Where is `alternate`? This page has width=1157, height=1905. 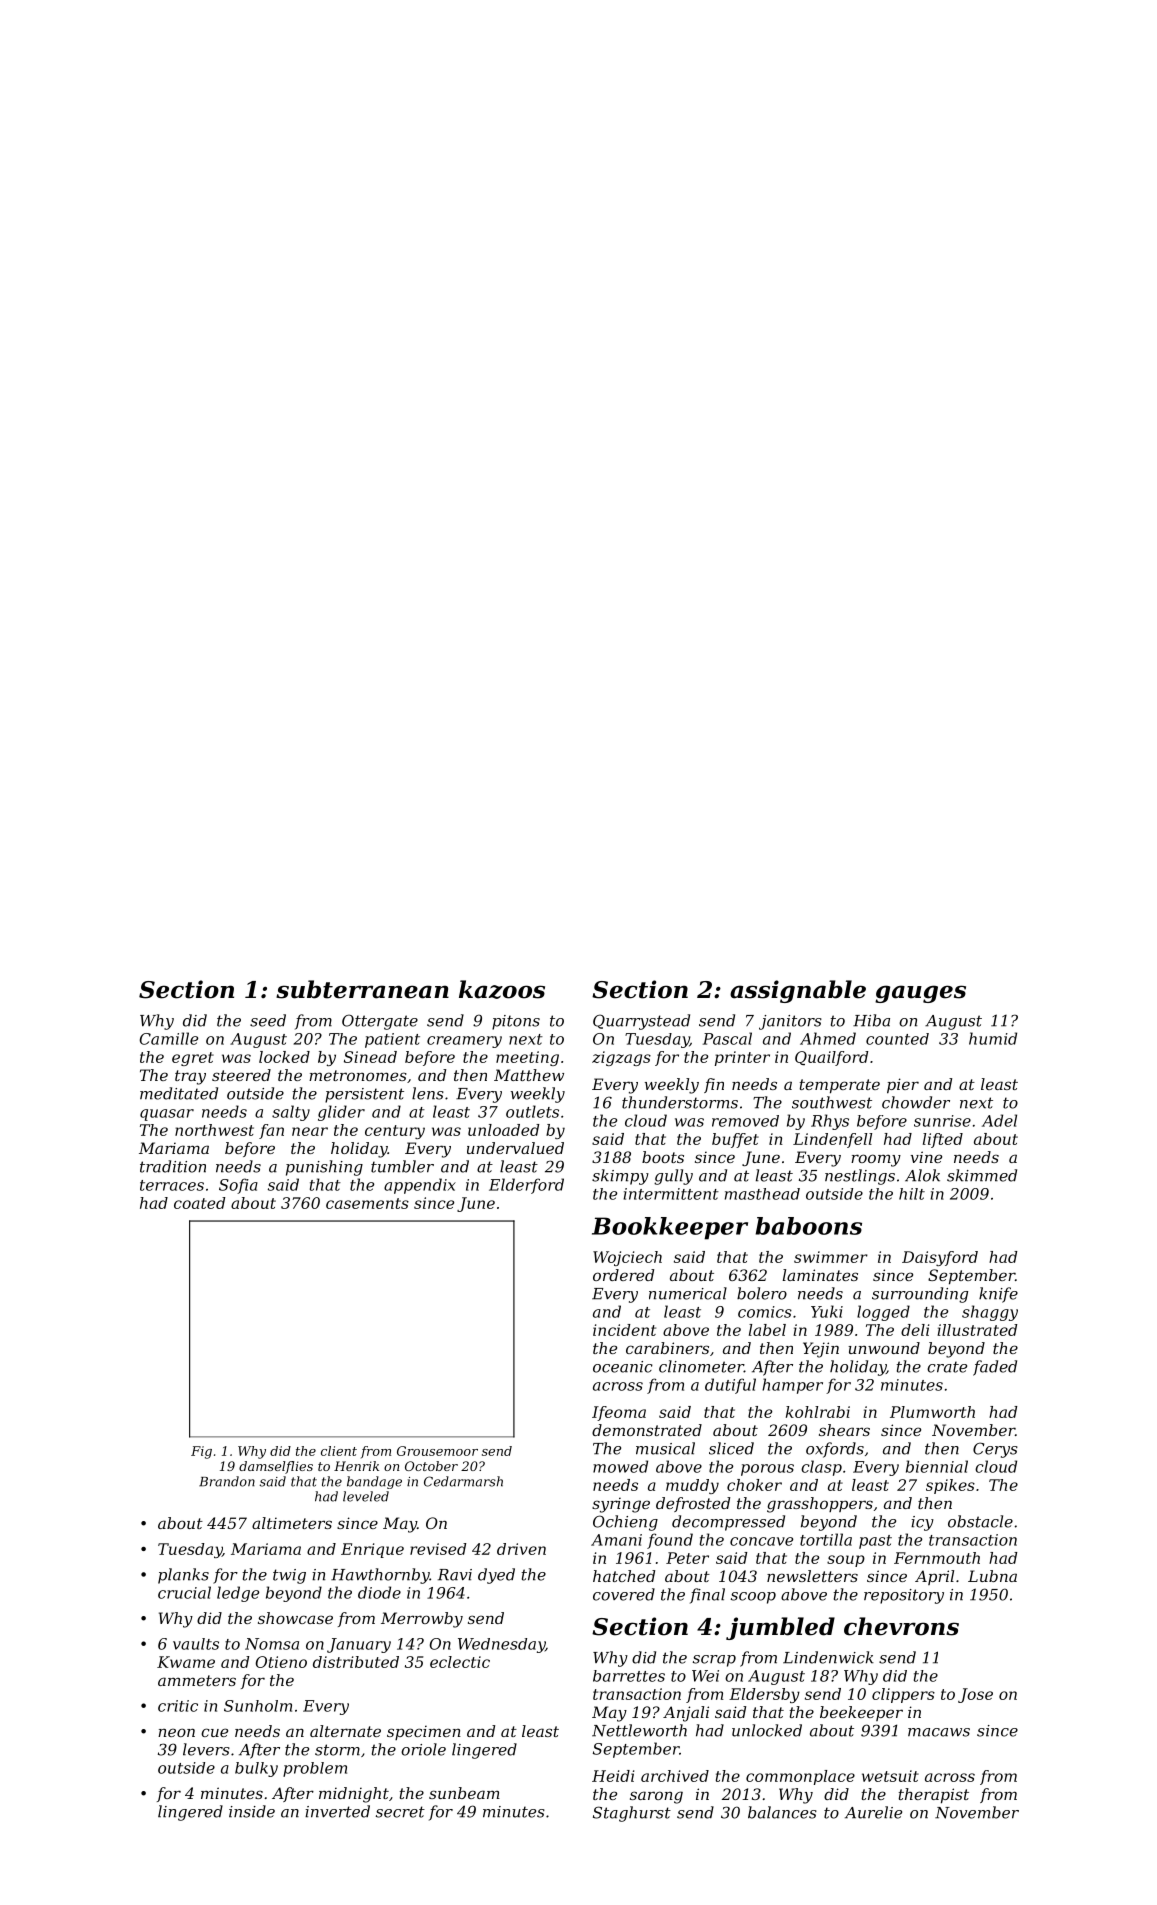 alternate is located at coordinates (345, 1731).
